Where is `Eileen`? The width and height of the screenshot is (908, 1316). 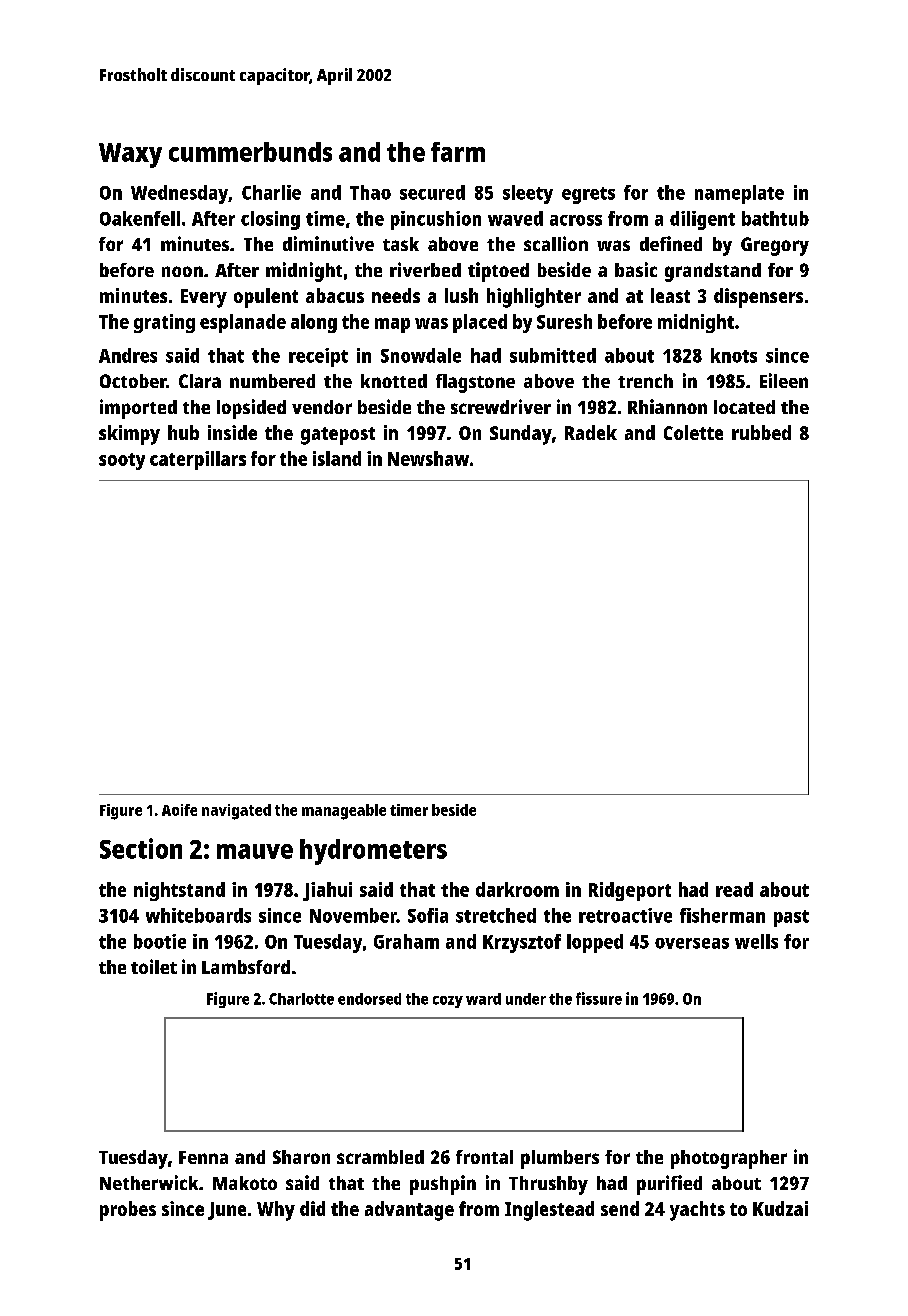 Eileen is located at coordinates (784, 380).
